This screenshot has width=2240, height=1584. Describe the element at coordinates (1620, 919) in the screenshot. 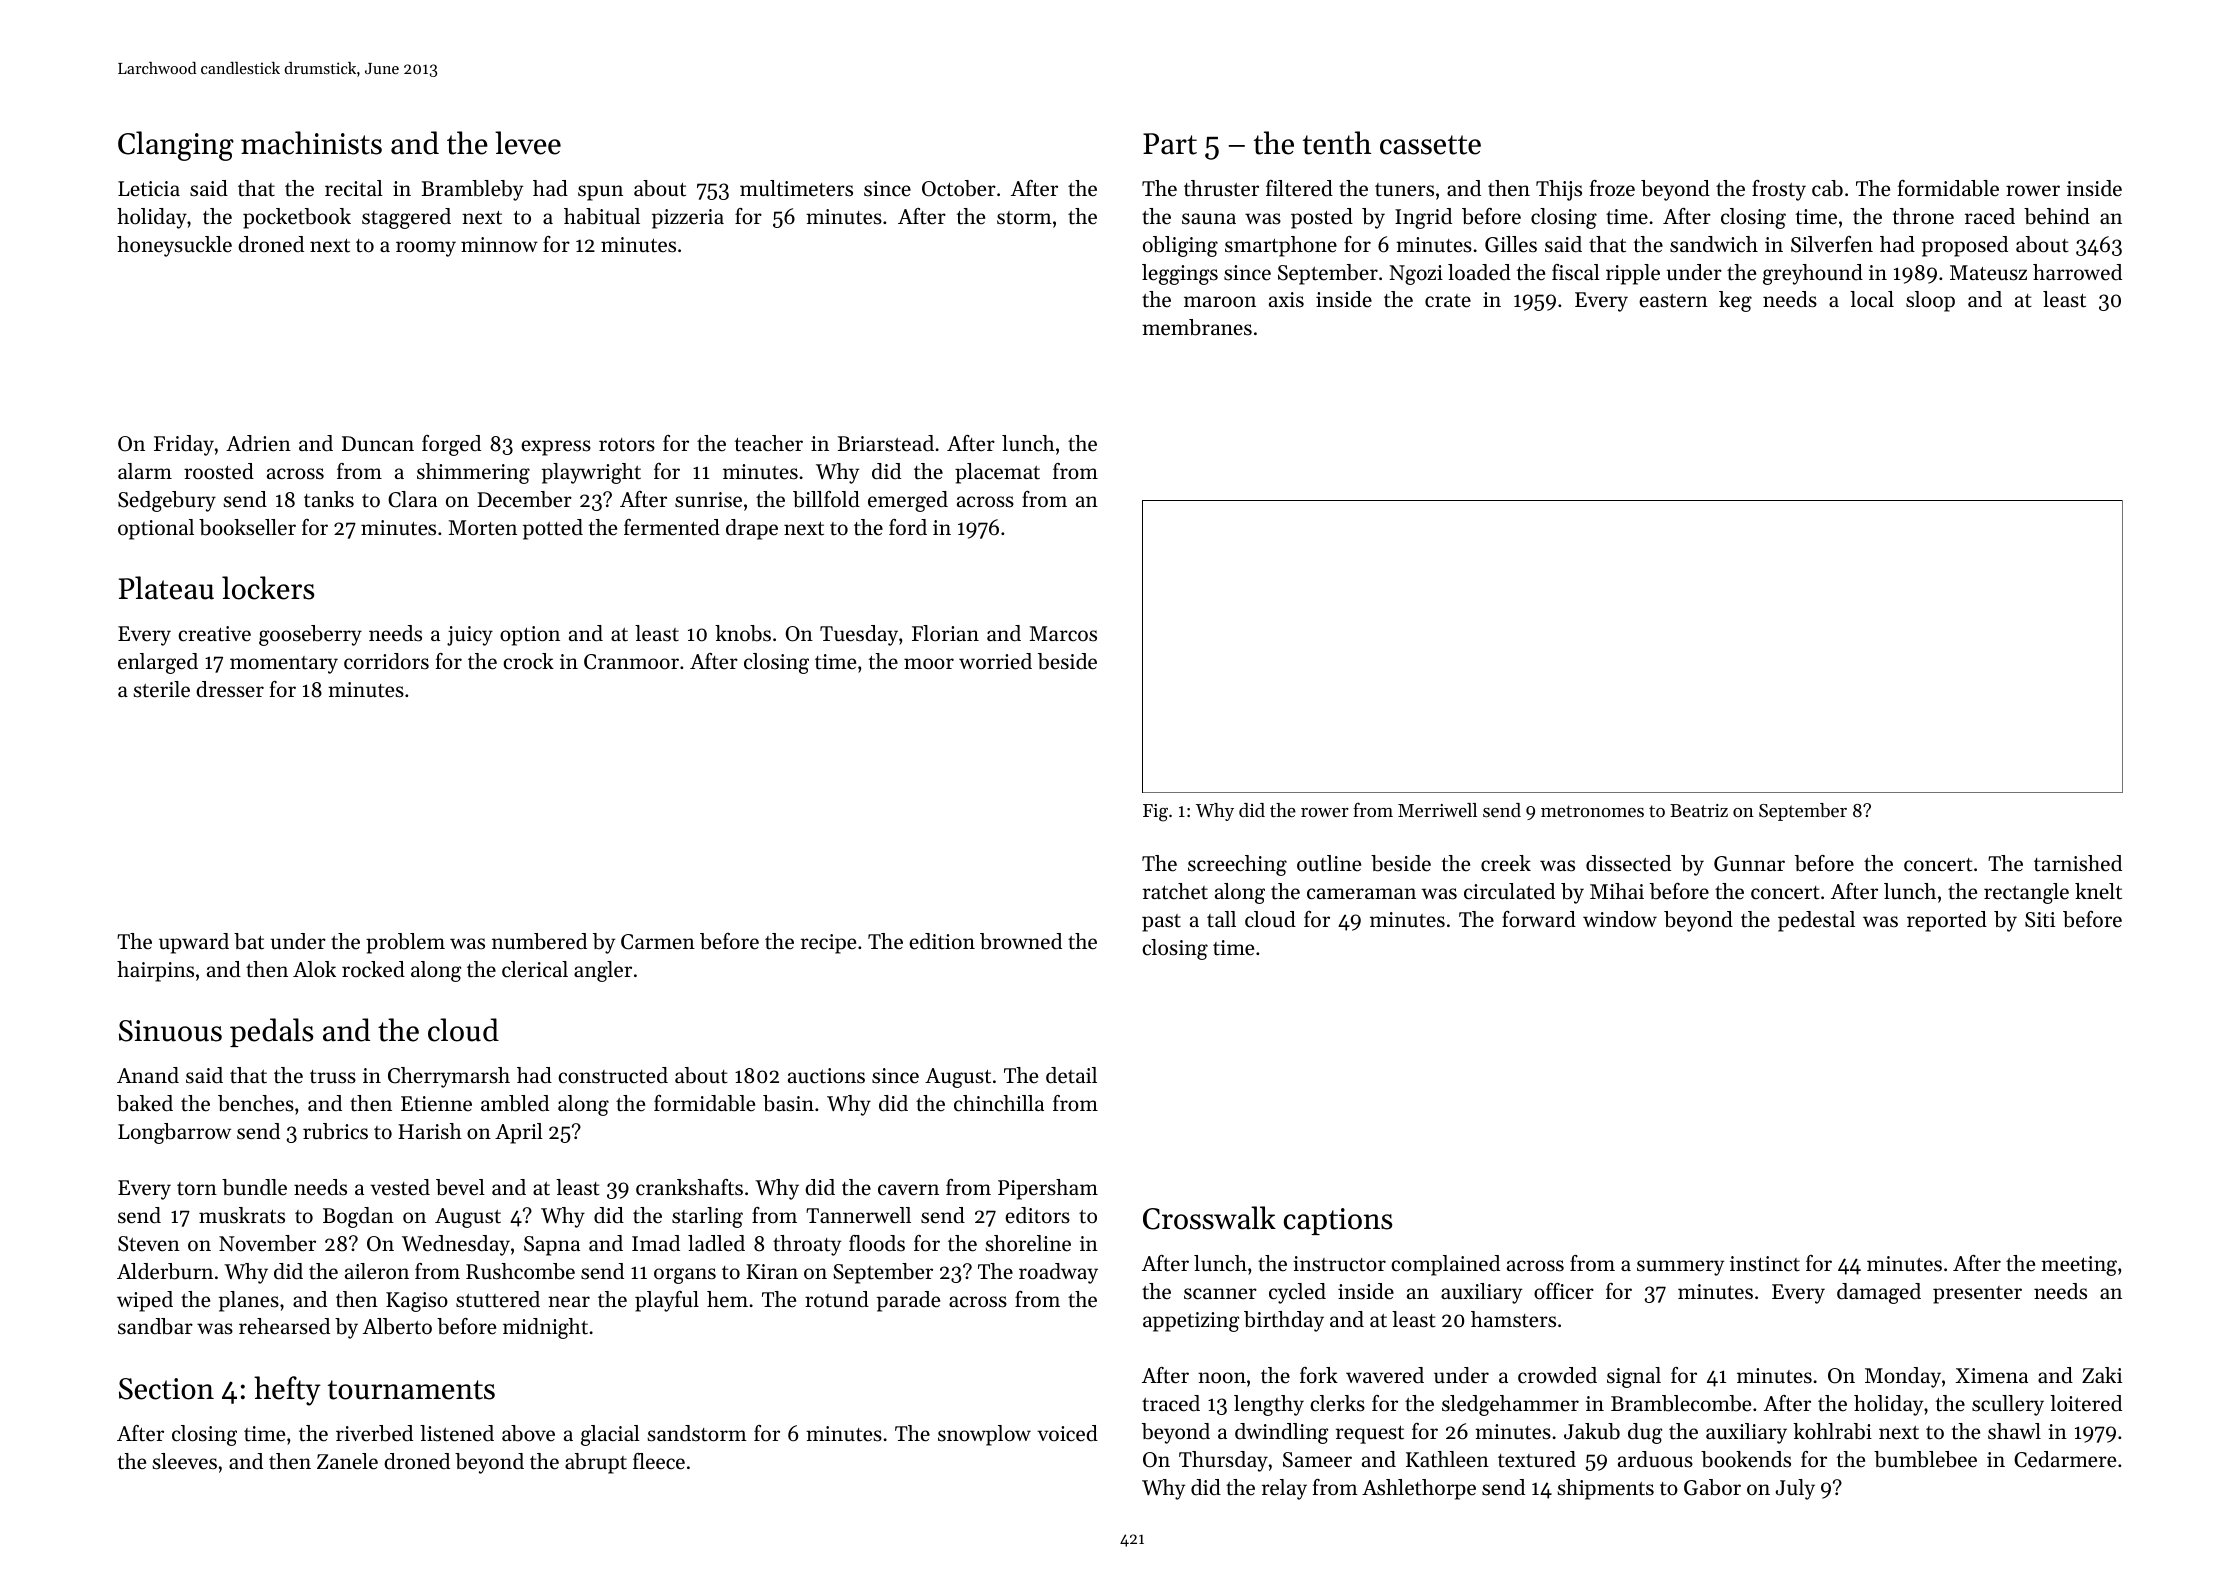

I see `window` at that location.
